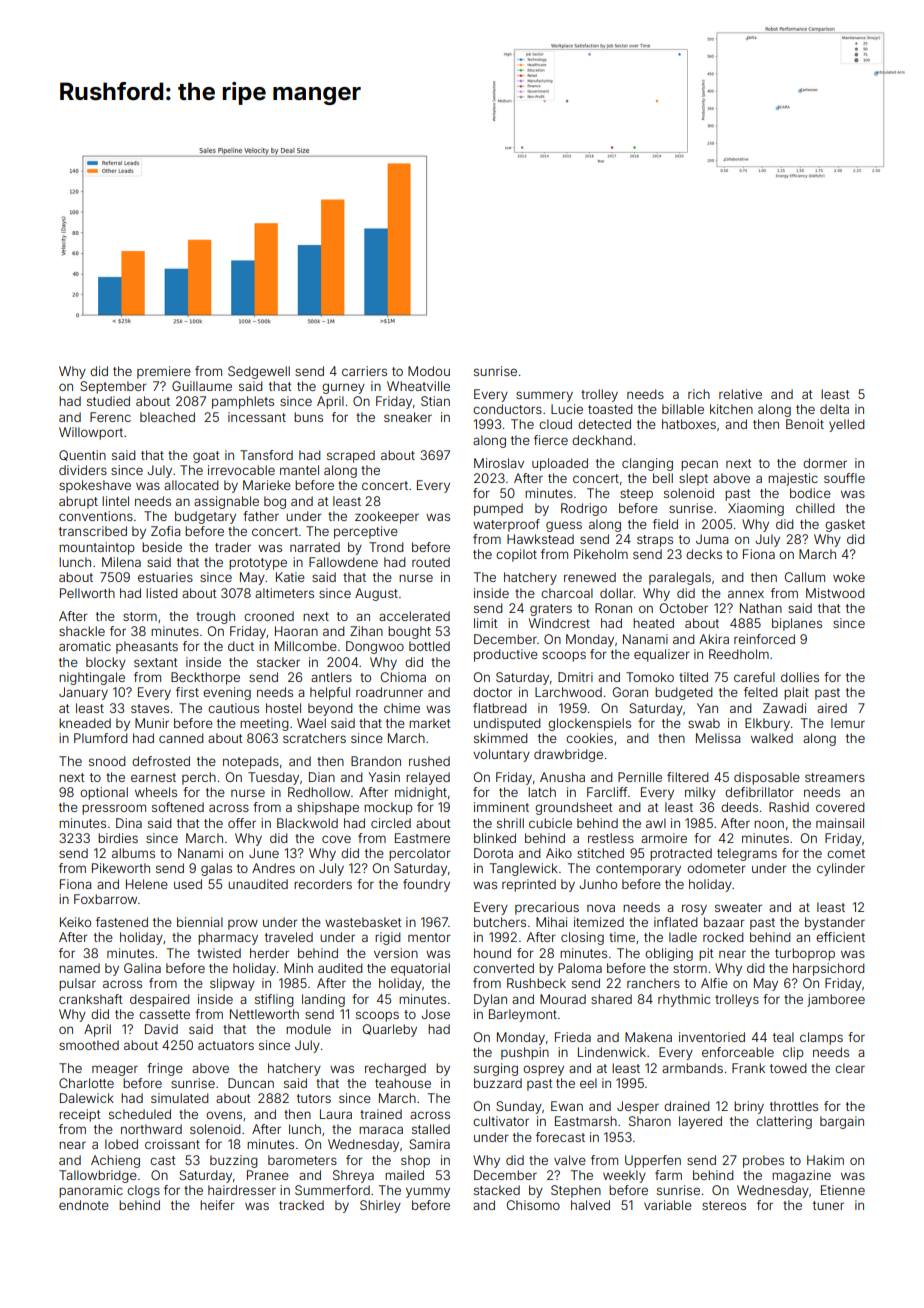 This screenshot has height=1308, width=924. I want to click on tuner, so click(828, 1205).
